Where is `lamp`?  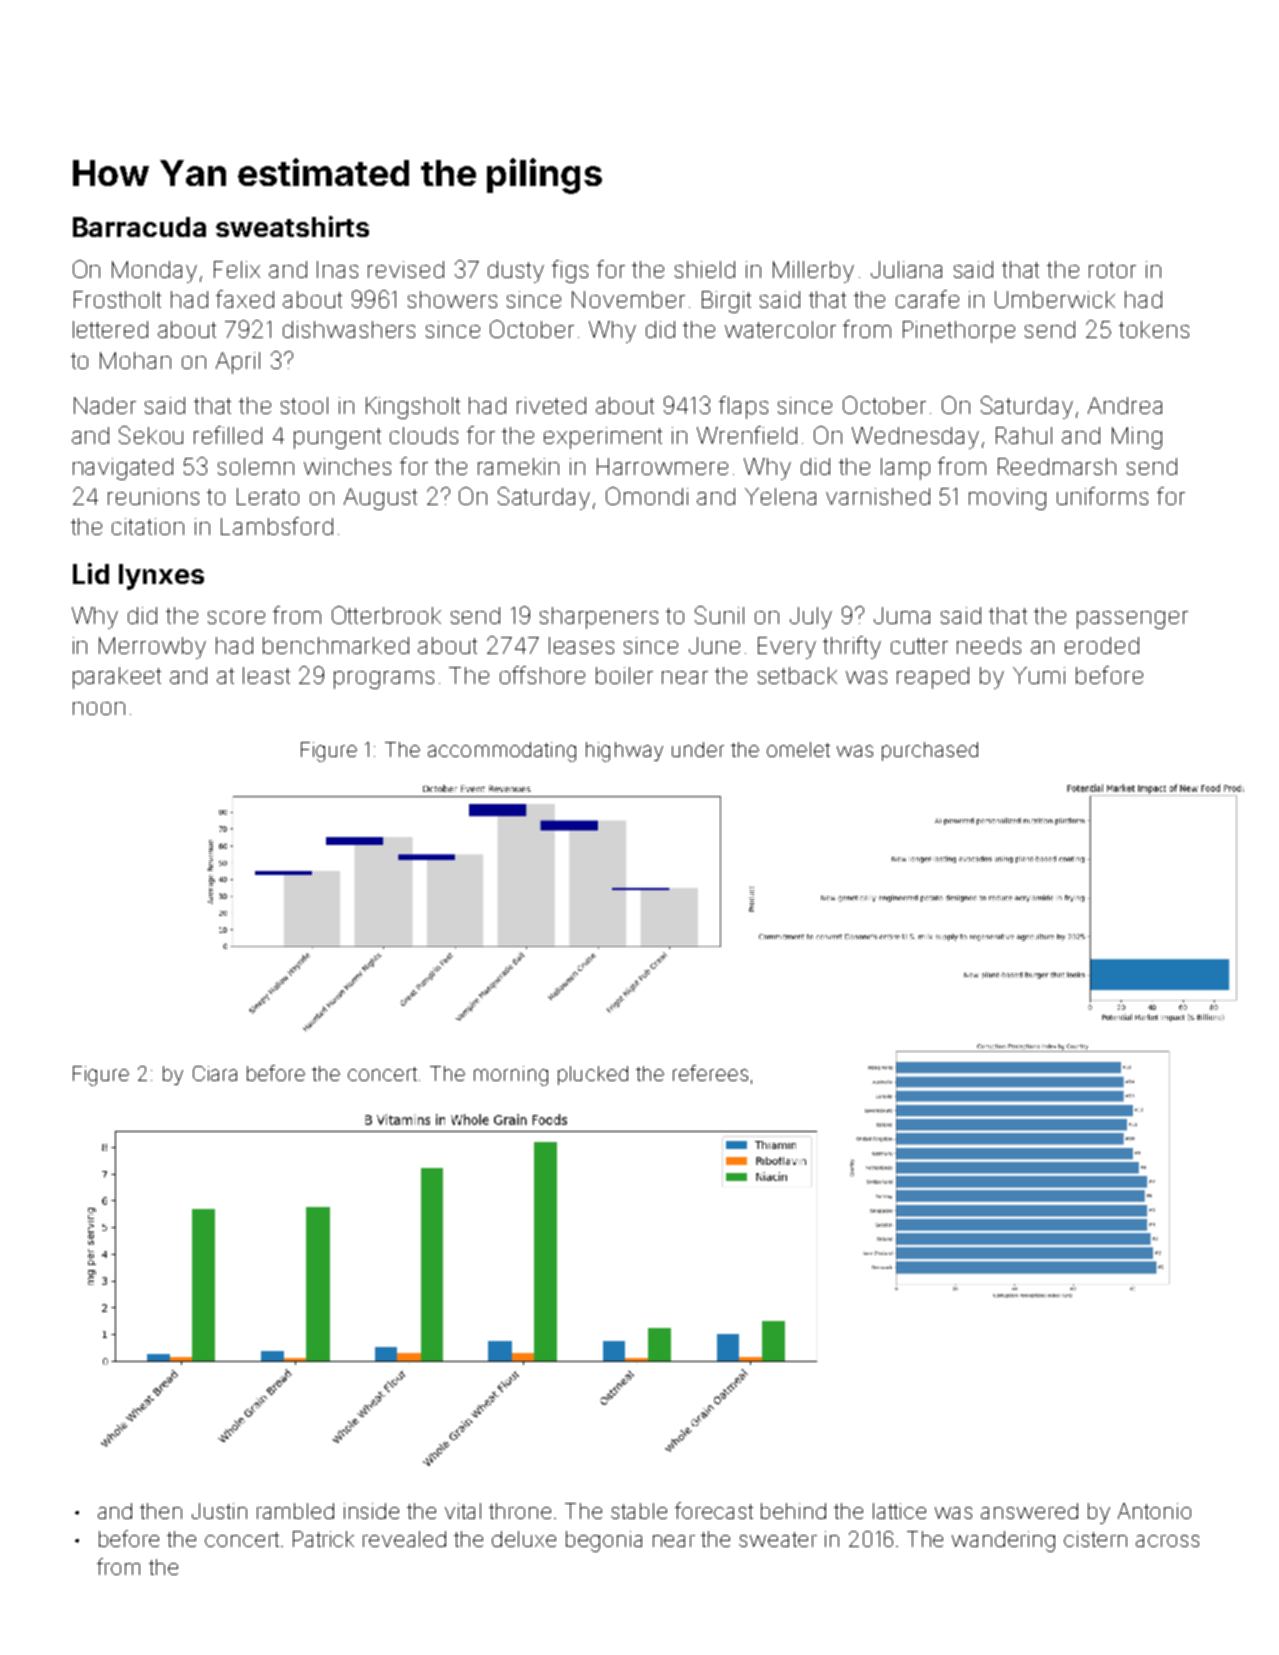
lamp is located at coordinates (905, 469).
